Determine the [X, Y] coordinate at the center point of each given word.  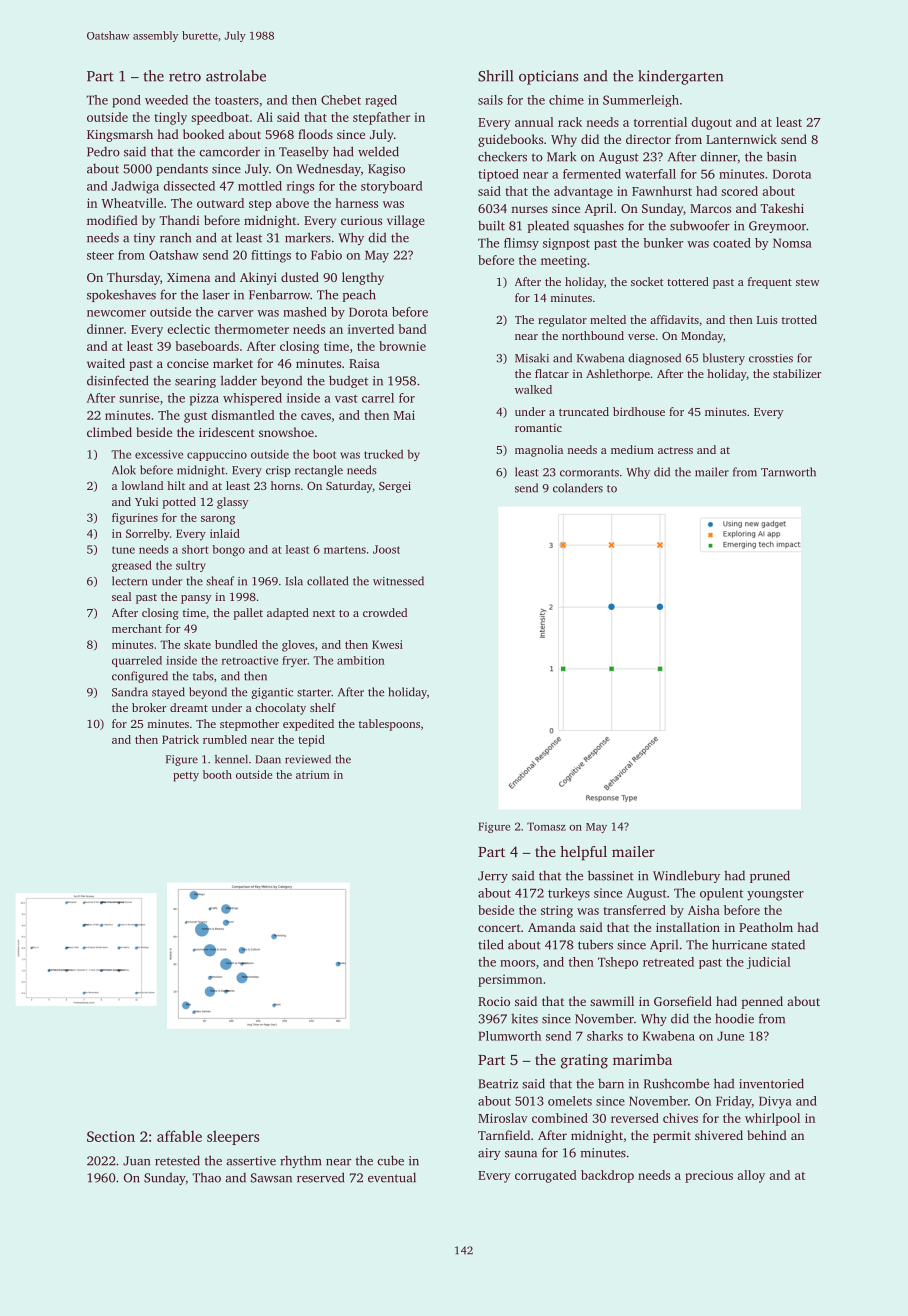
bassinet [611, 875]
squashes [599, 226]
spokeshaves [121, 295]
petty [186, 777]
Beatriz [498, 1084]
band [412, 329]
